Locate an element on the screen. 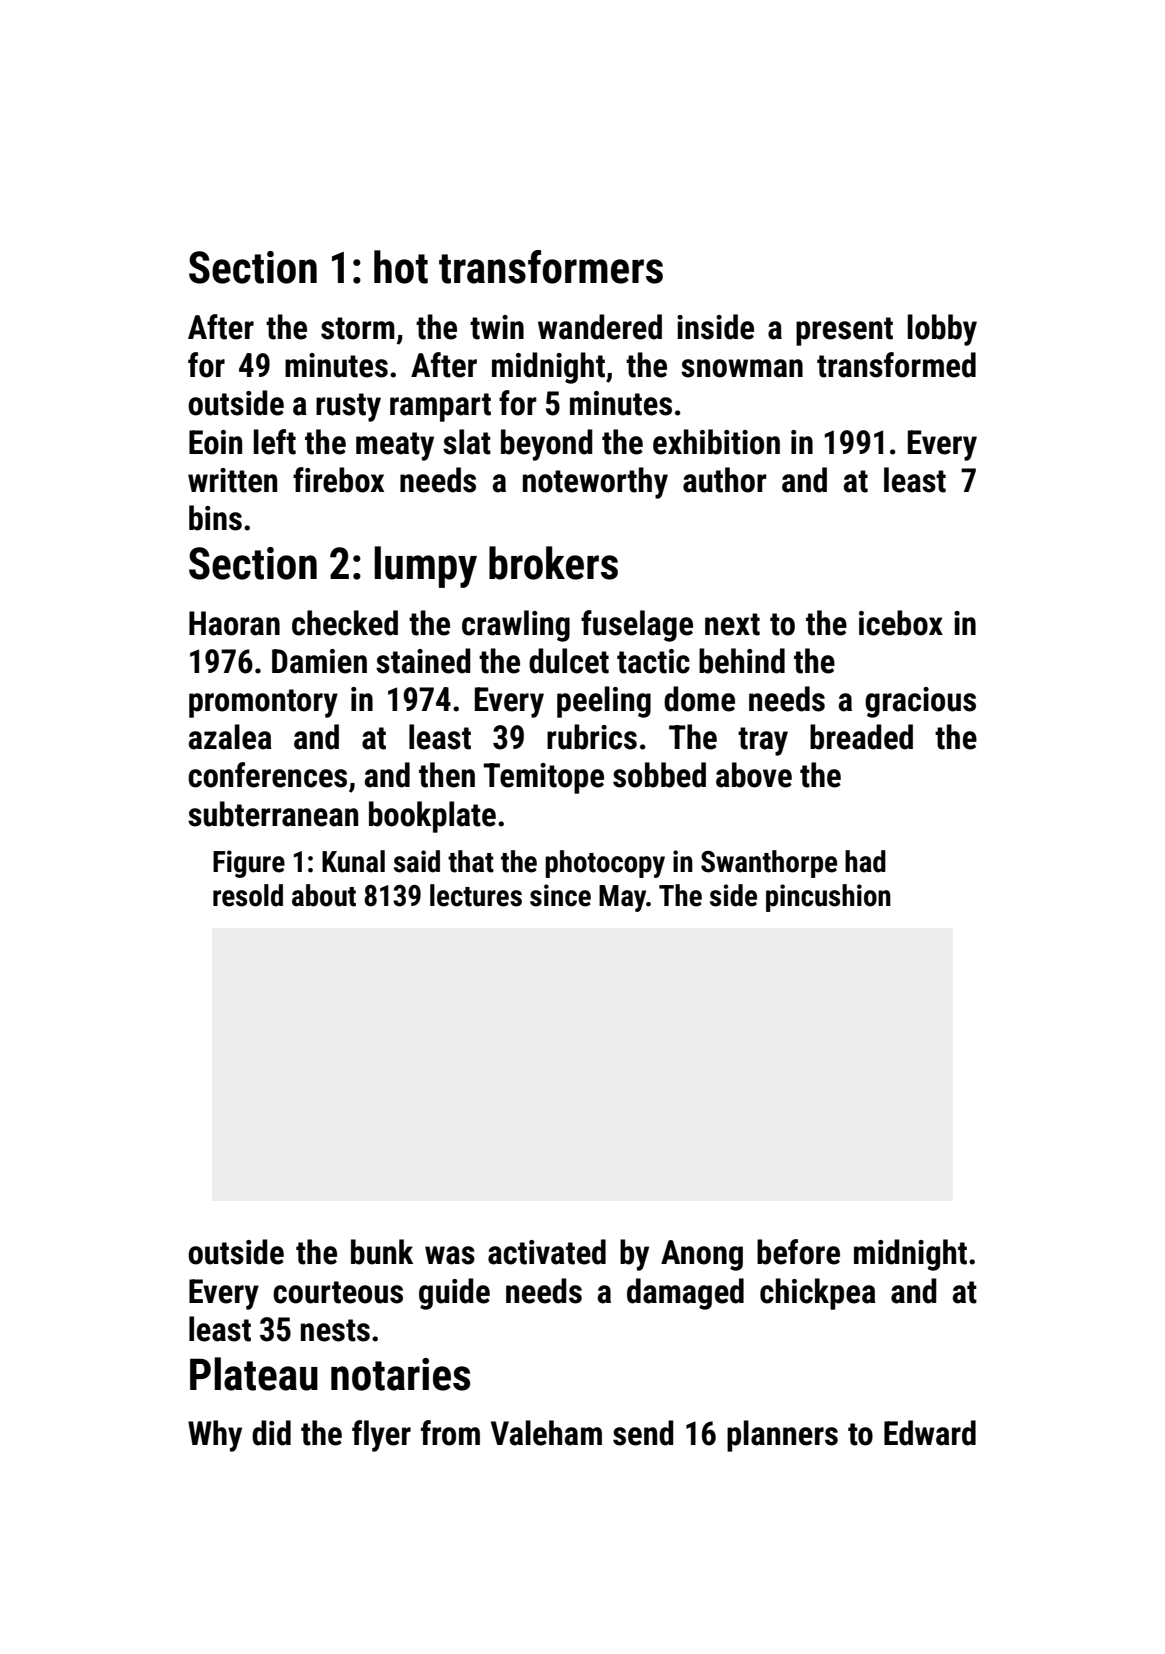 The height and width of the screenshot is (1654, 1165). bunk is located at coordinates (382, 1252).
